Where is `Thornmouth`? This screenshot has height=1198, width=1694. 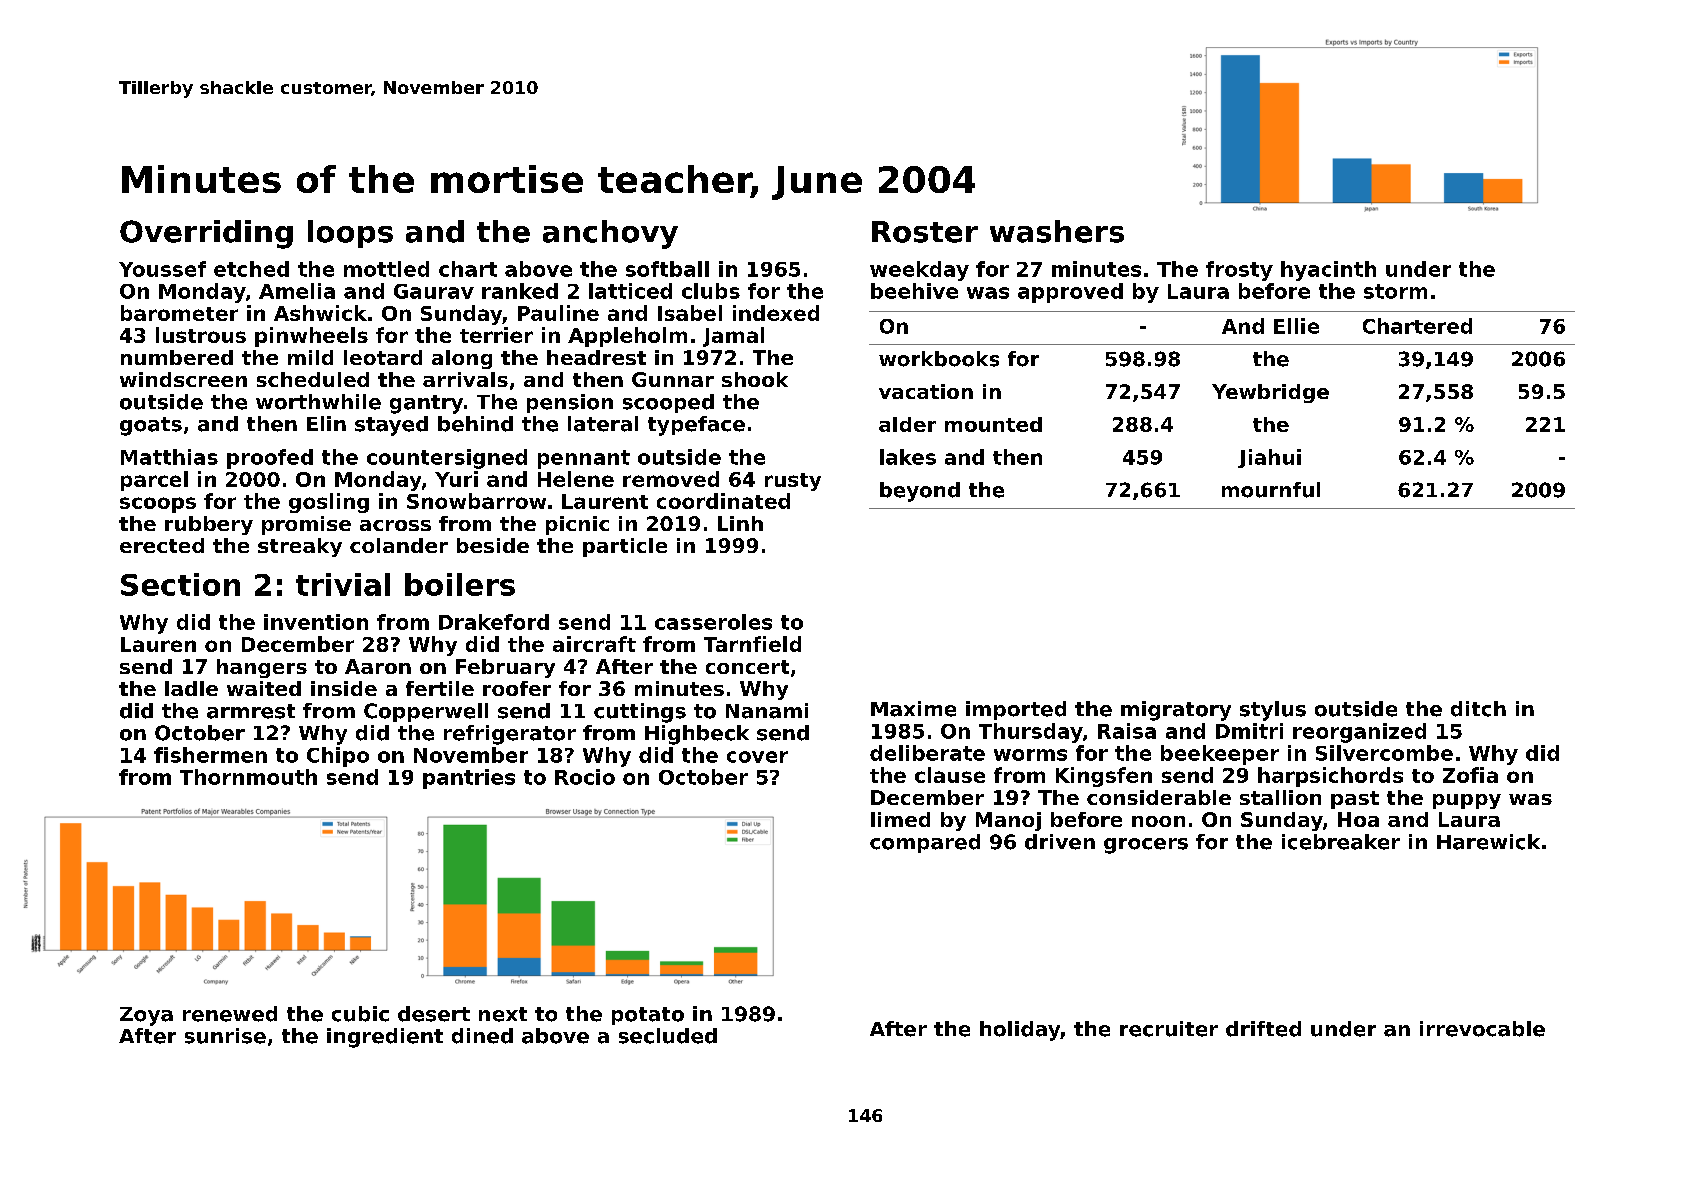 Thornmouth is located at coordinates (248, 777).
